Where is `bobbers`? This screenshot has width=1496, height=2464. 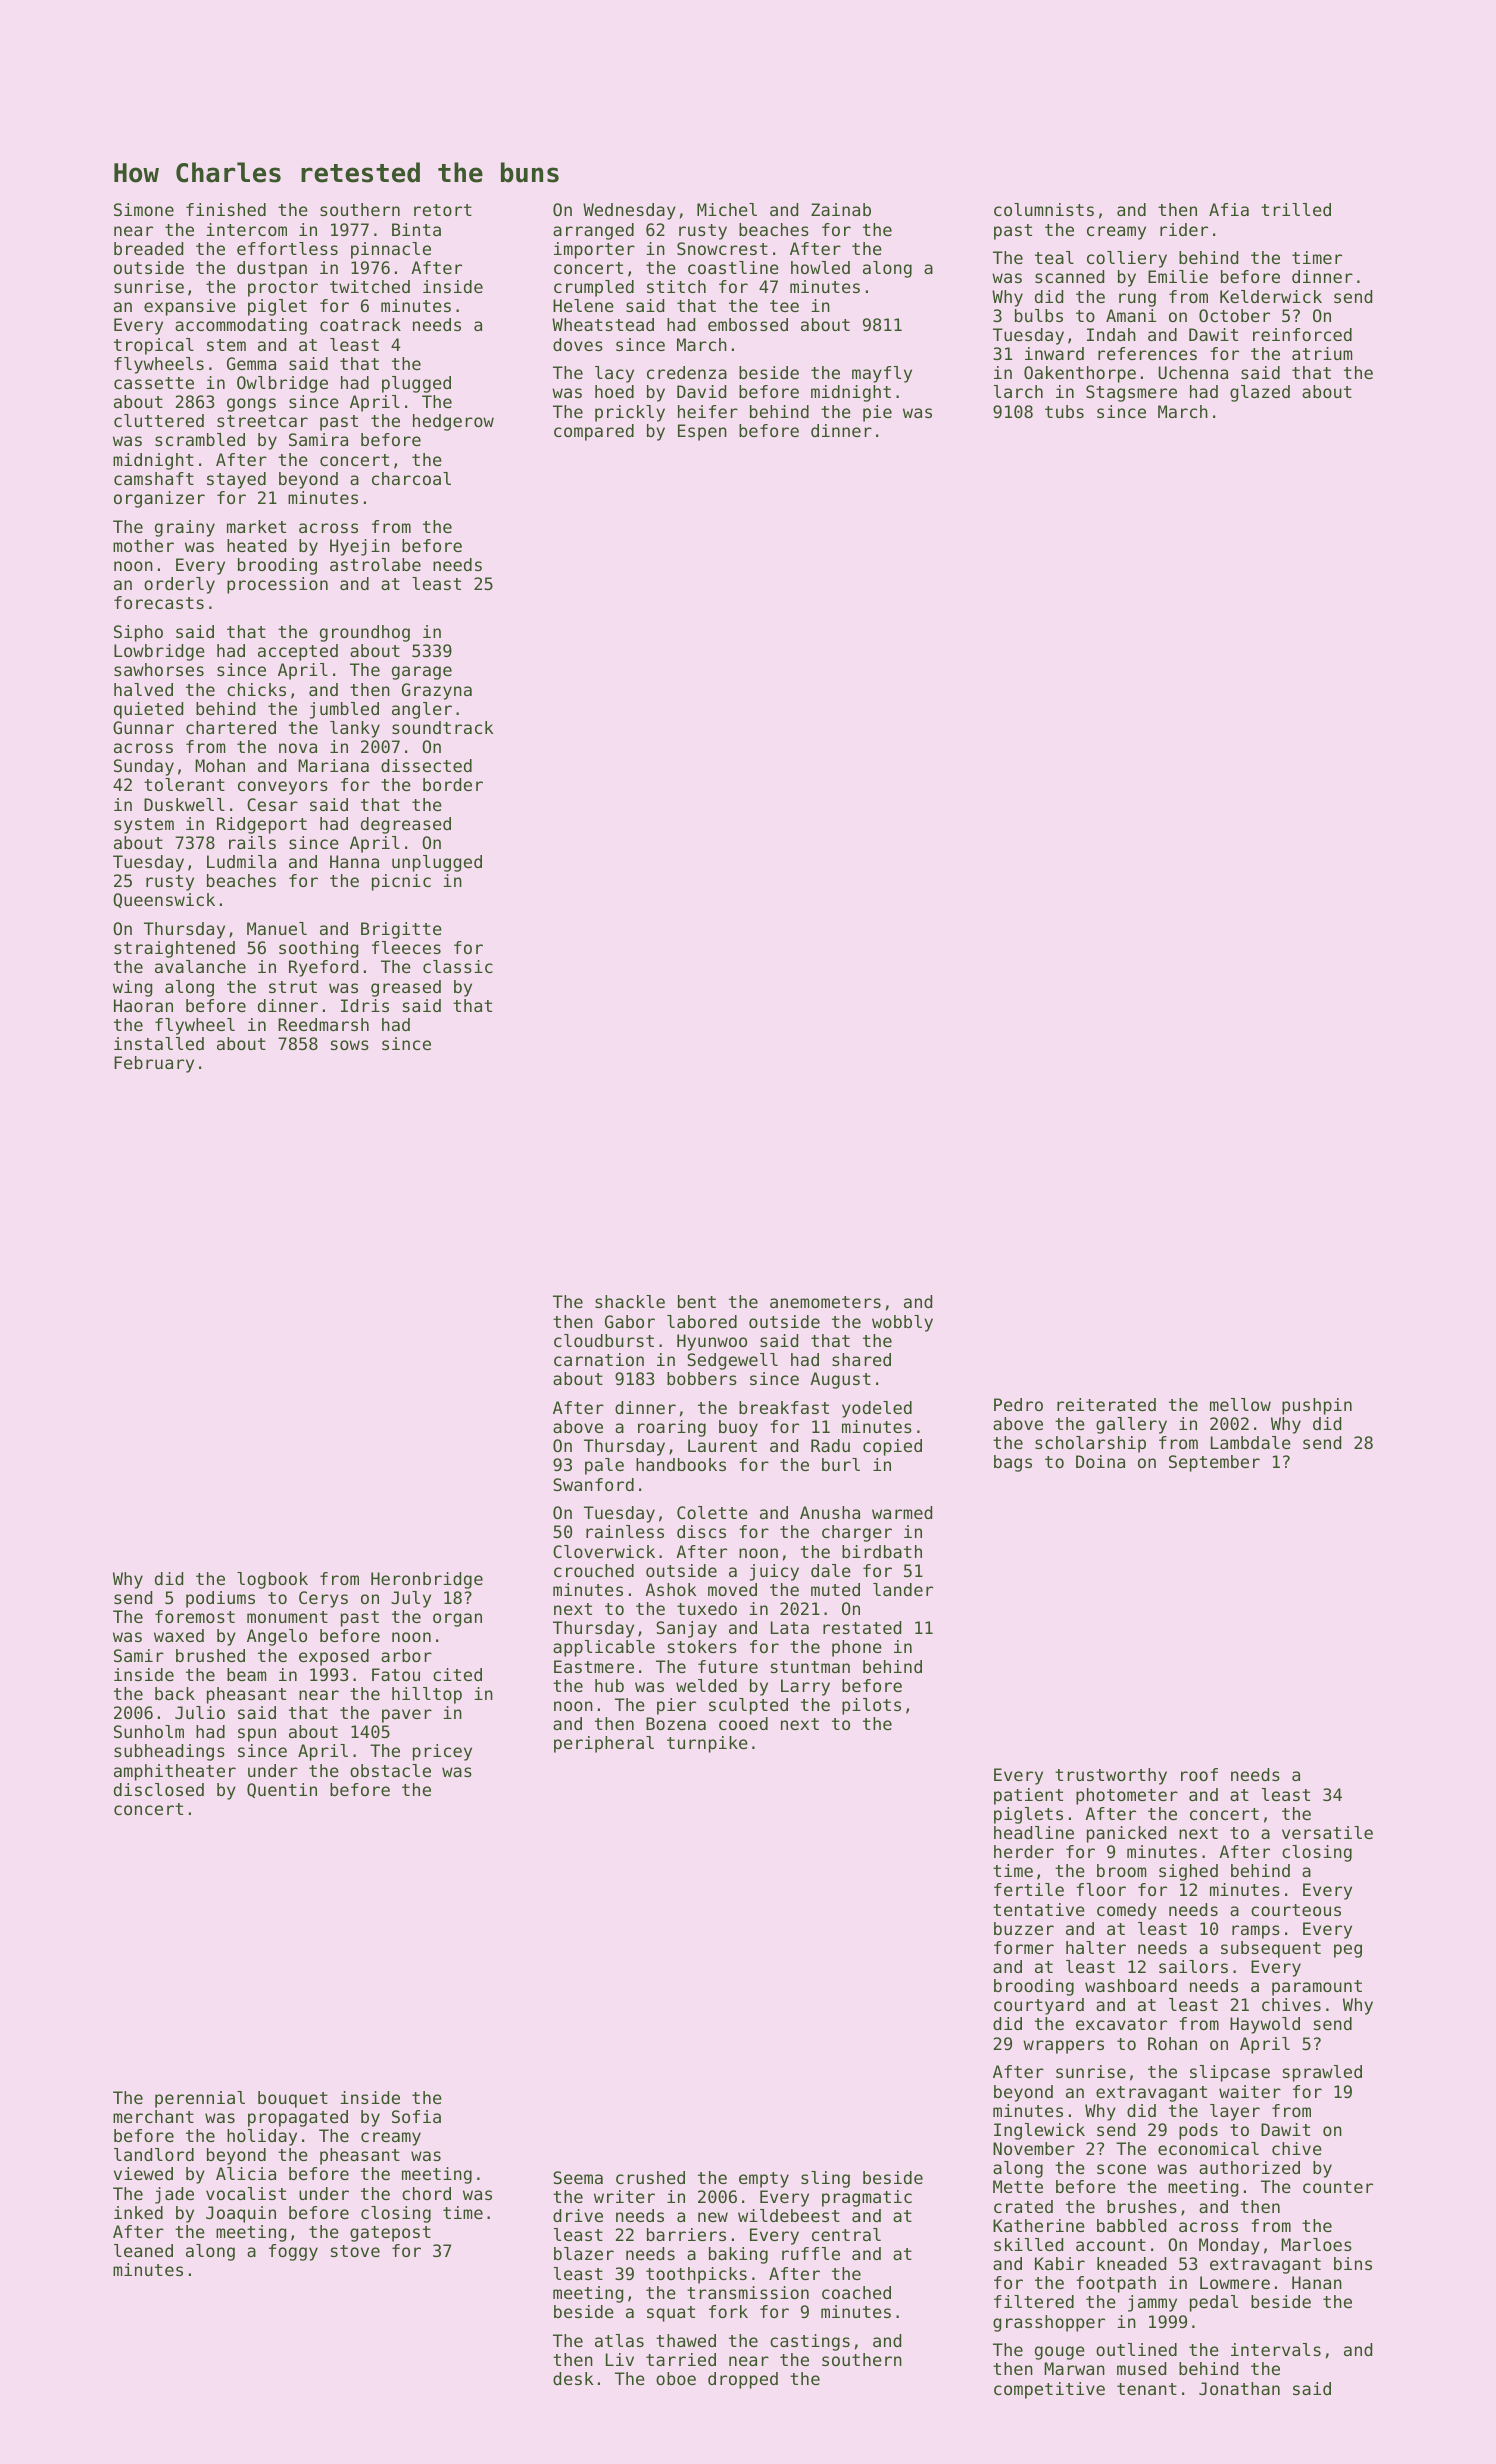 bobbers is located at coordinates (702, 1378).
